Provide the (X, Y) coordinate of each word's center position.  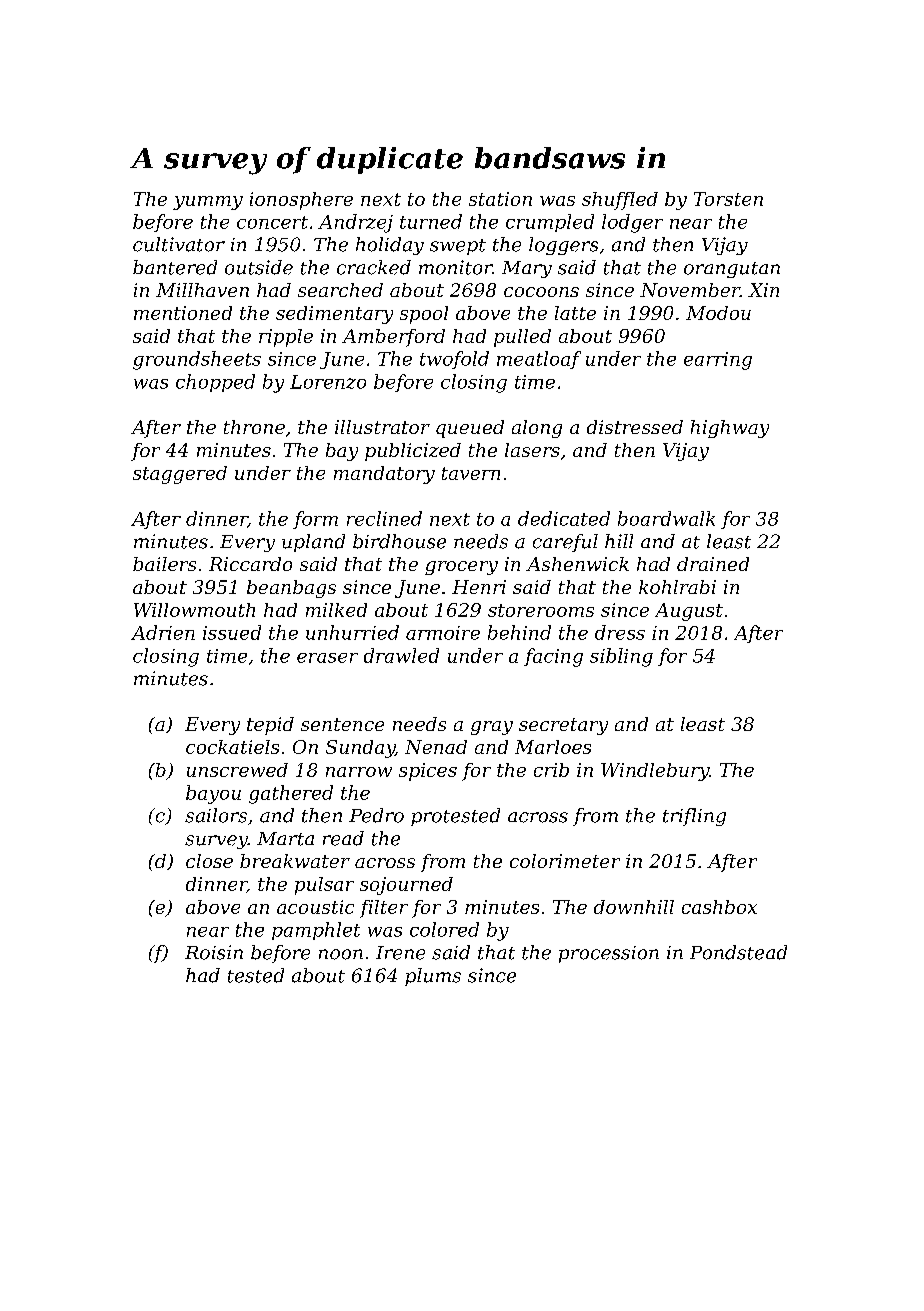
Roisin (214, 952)
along (537, 429)
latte (575, 313)
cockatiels (232, 747)
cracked (374, 267)
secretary (563, 726)
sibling (621, 657)
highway (730, 429)
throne (254, 427)
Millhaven (202, 290)
